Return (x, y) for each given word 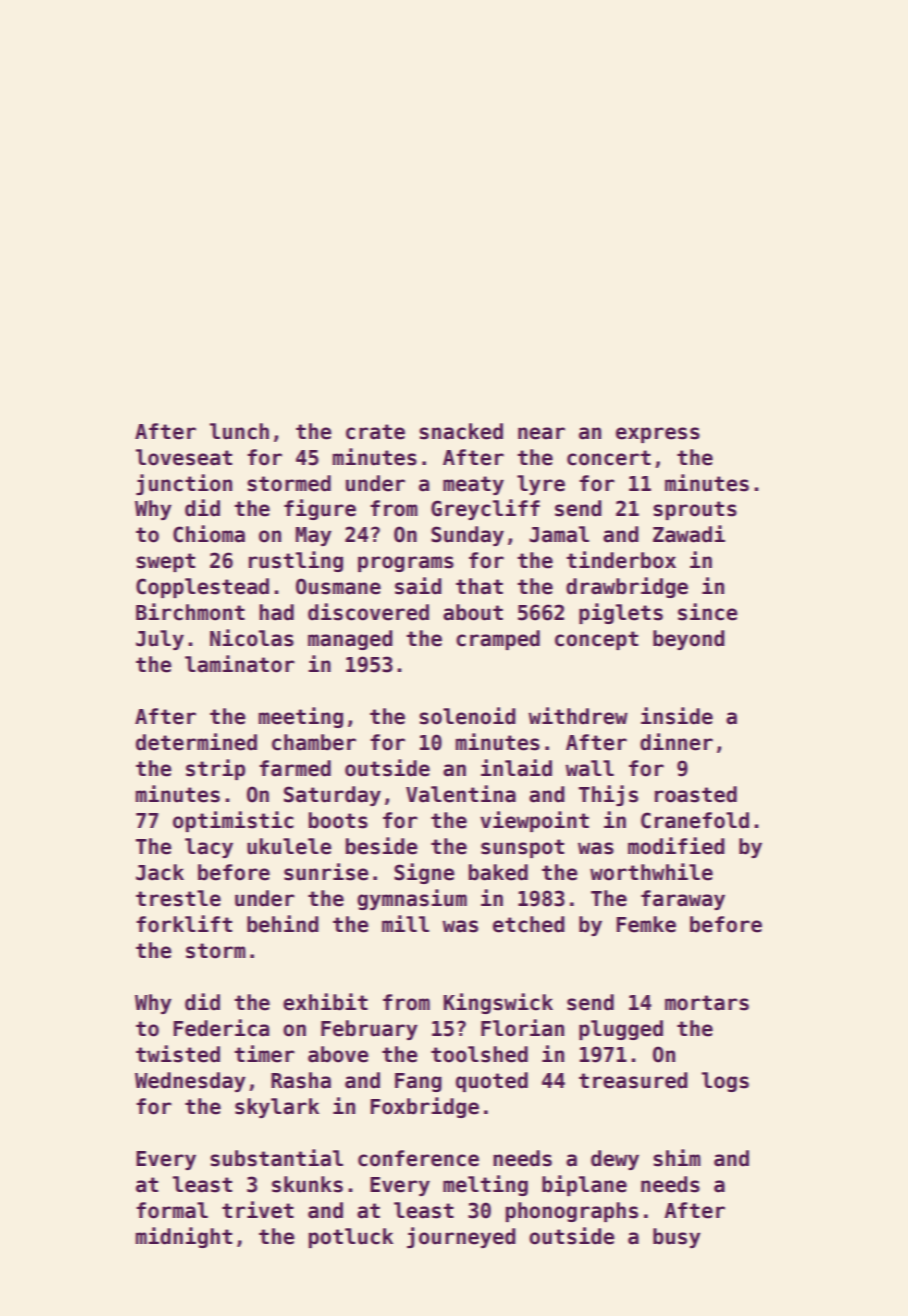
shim (677, 1158)
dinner (676, 742)
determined (196, 742)
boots (338, 820)
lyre (541, 485)
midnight (184, 1237)
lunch (239, 431)
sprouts (695, 510)
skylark (277, 1108)
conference (418, 1158)
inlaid (516, 768)
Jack (160, 872)
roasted (696, 794)
